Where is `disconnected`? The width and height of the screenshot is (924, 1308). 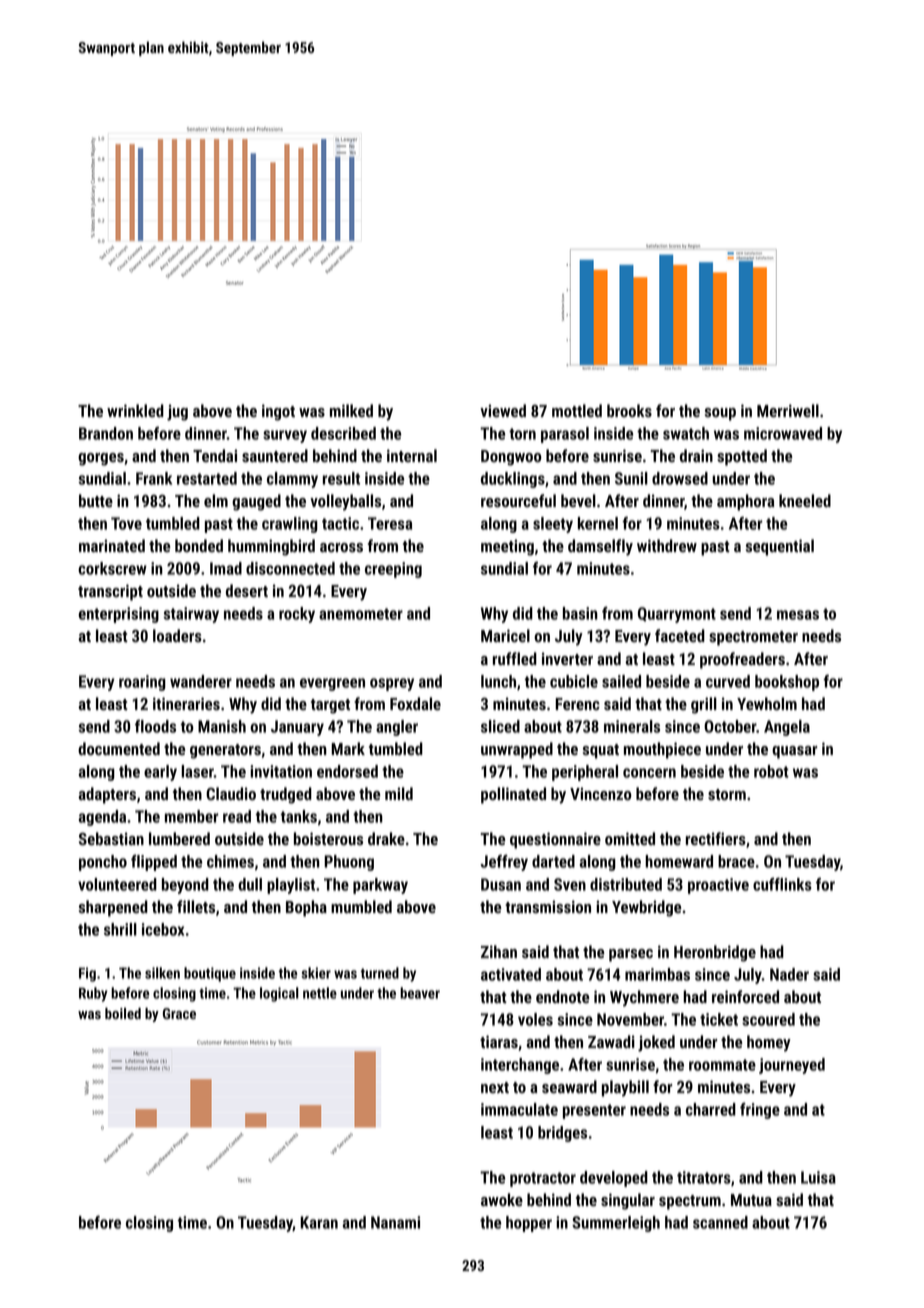
disconnected is located at coordinates (290, 568).
